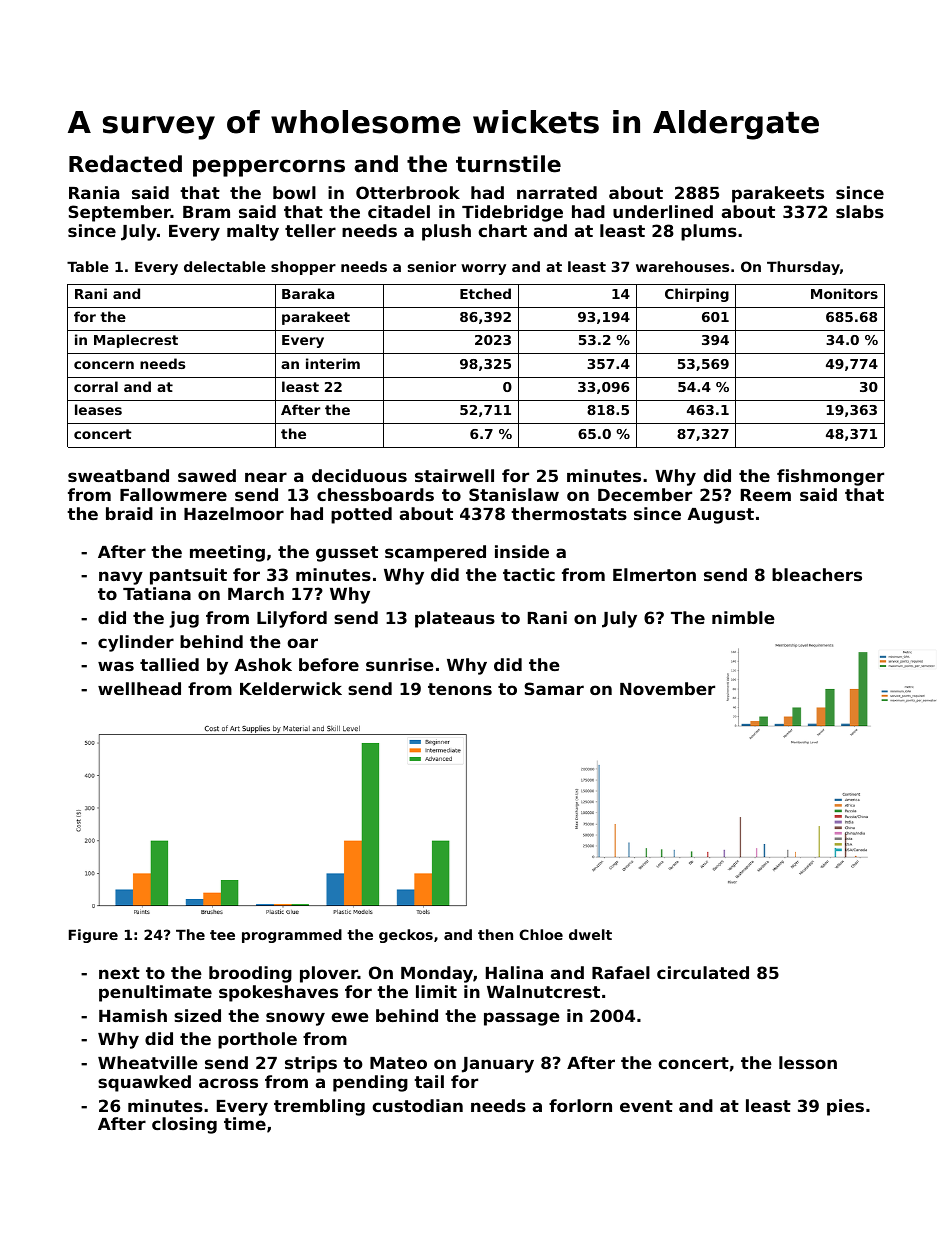 This screenshot has height=1233, width=952. What do you see at coordinates (766, 495) in the screenshot?
I see `Reem` at bounding box center [766, 495].
